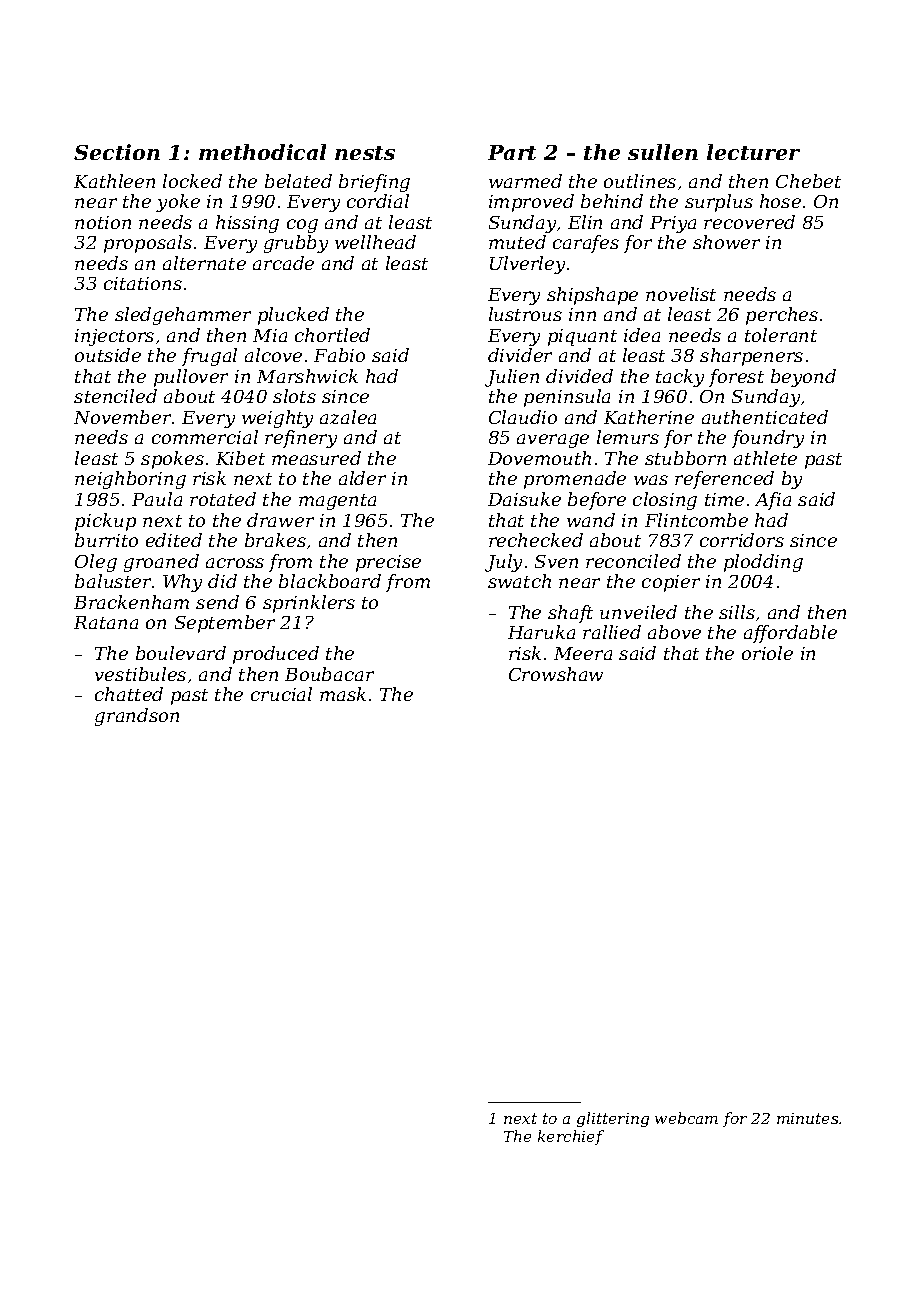 Image resolution: width=924 pixels, height=1311 pixels. Describe the element at coordinates (571, 1137) in the screenshot. I see `kerchief` at that location.
